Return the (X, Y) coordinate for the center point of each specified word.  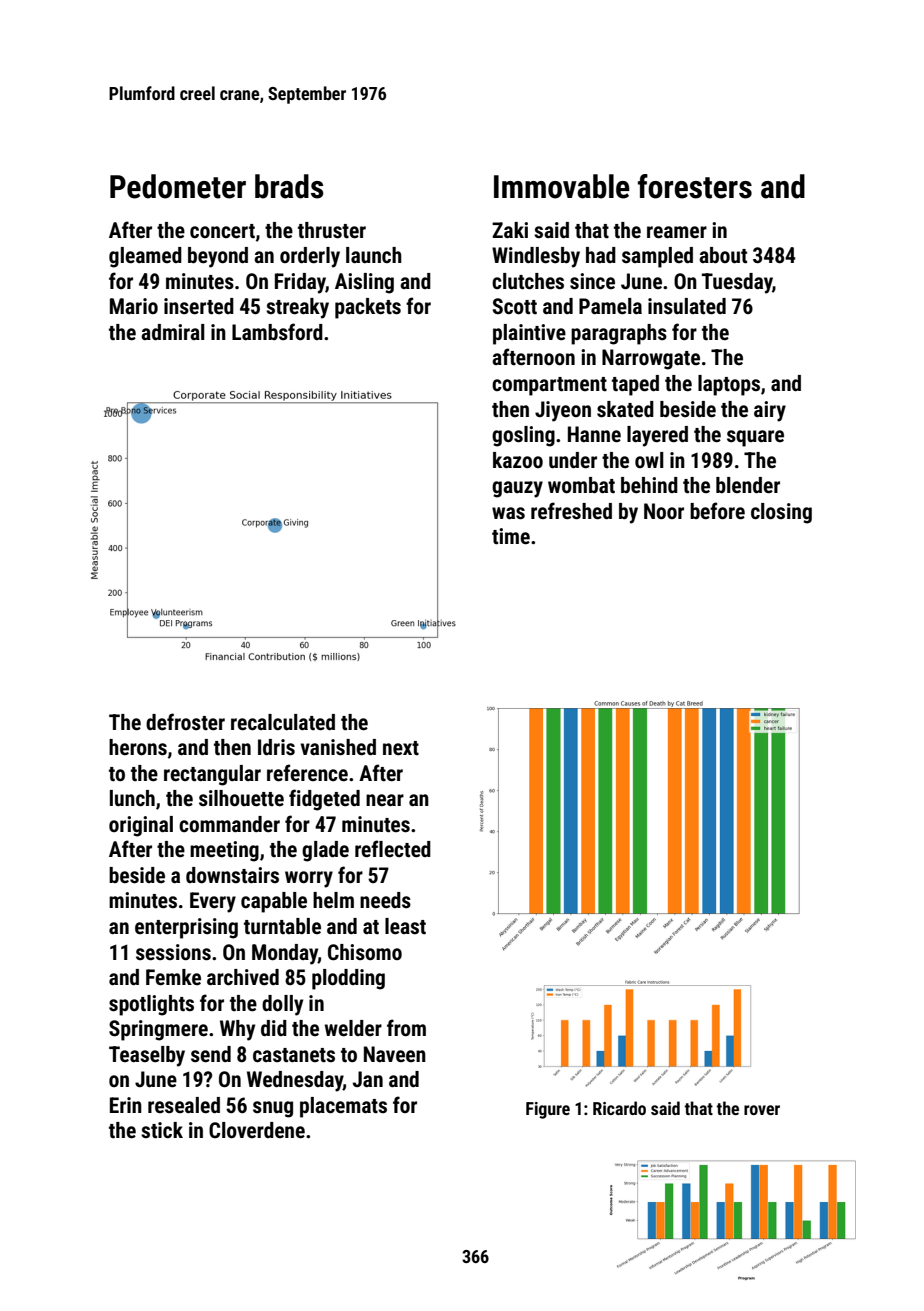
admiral (173, 332)
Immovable (562, 186)
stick (162, 1130)
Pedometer (178, 186)
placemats (343, 1107)
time (511, 536)
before (717, 511)
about (723, 255)
